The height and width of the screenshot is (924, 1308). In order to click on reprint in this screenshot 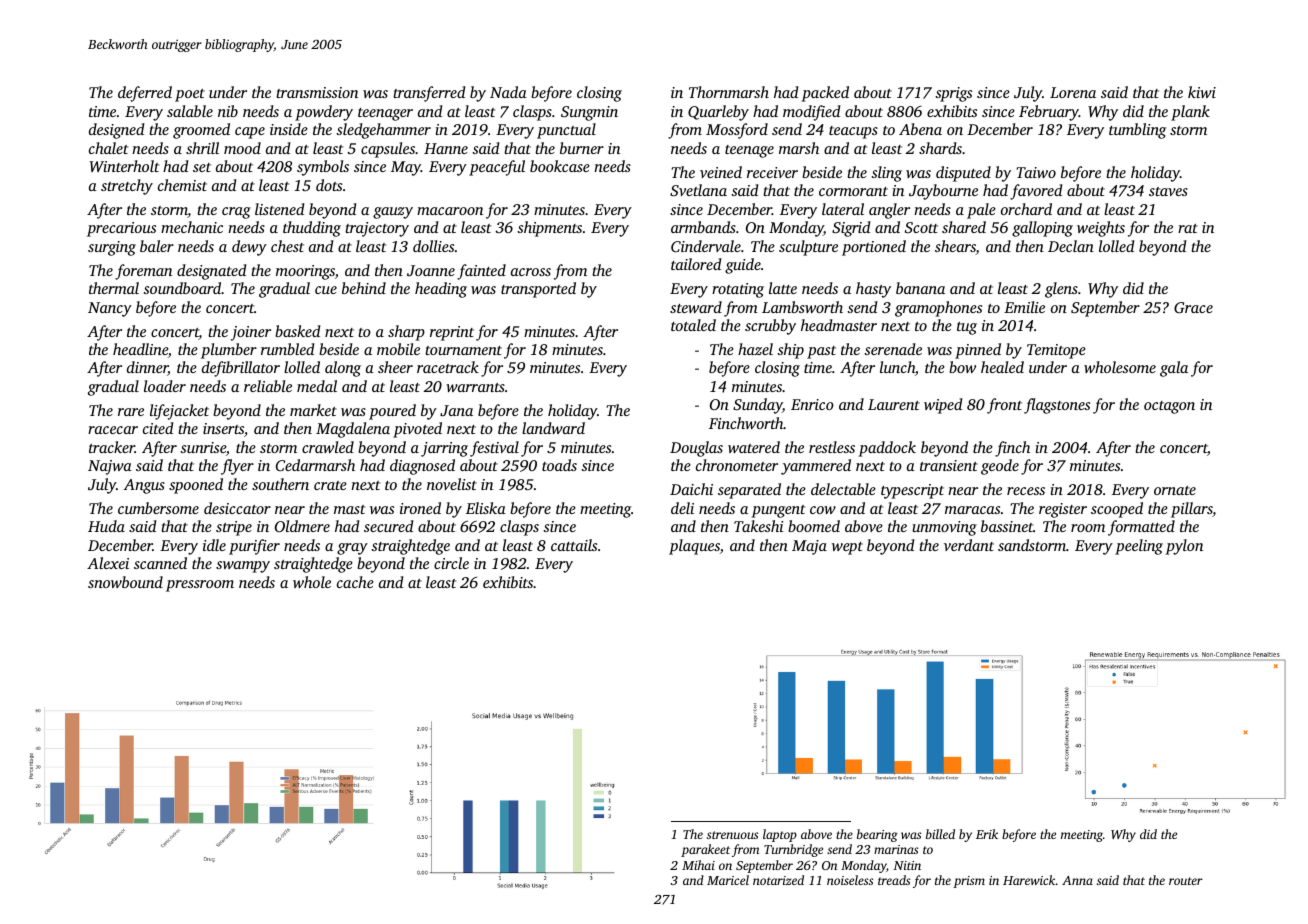, I will do `click(452, 333)`.
